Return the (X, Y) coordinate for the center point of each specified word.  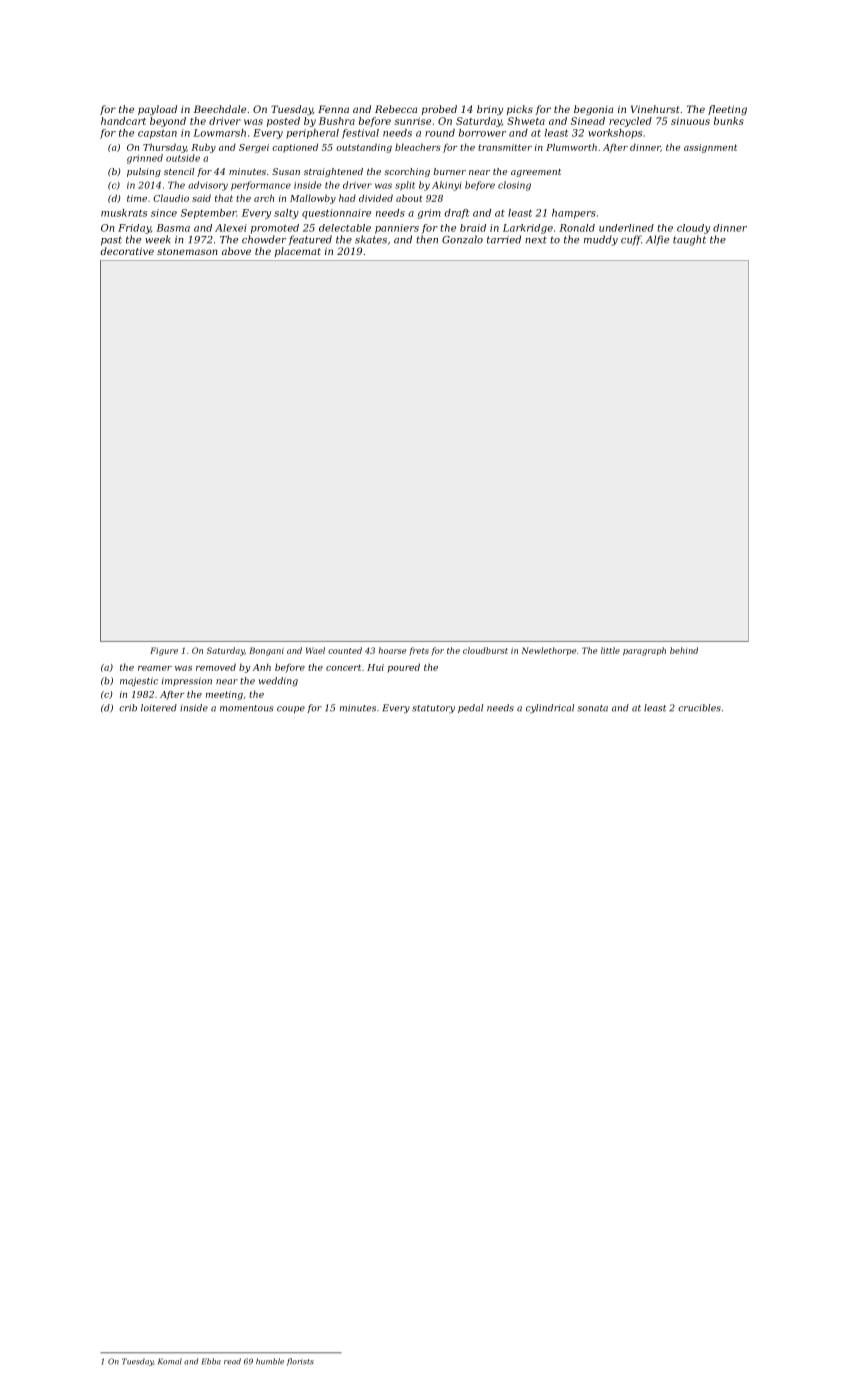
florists (300, 1362)
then (427, 239)
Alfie (657, 240)
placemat (298, 252)
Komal (170, 1361)
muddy (601, 240)
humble (270, 1361)
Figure (164, 651)
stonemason (187, 251)
